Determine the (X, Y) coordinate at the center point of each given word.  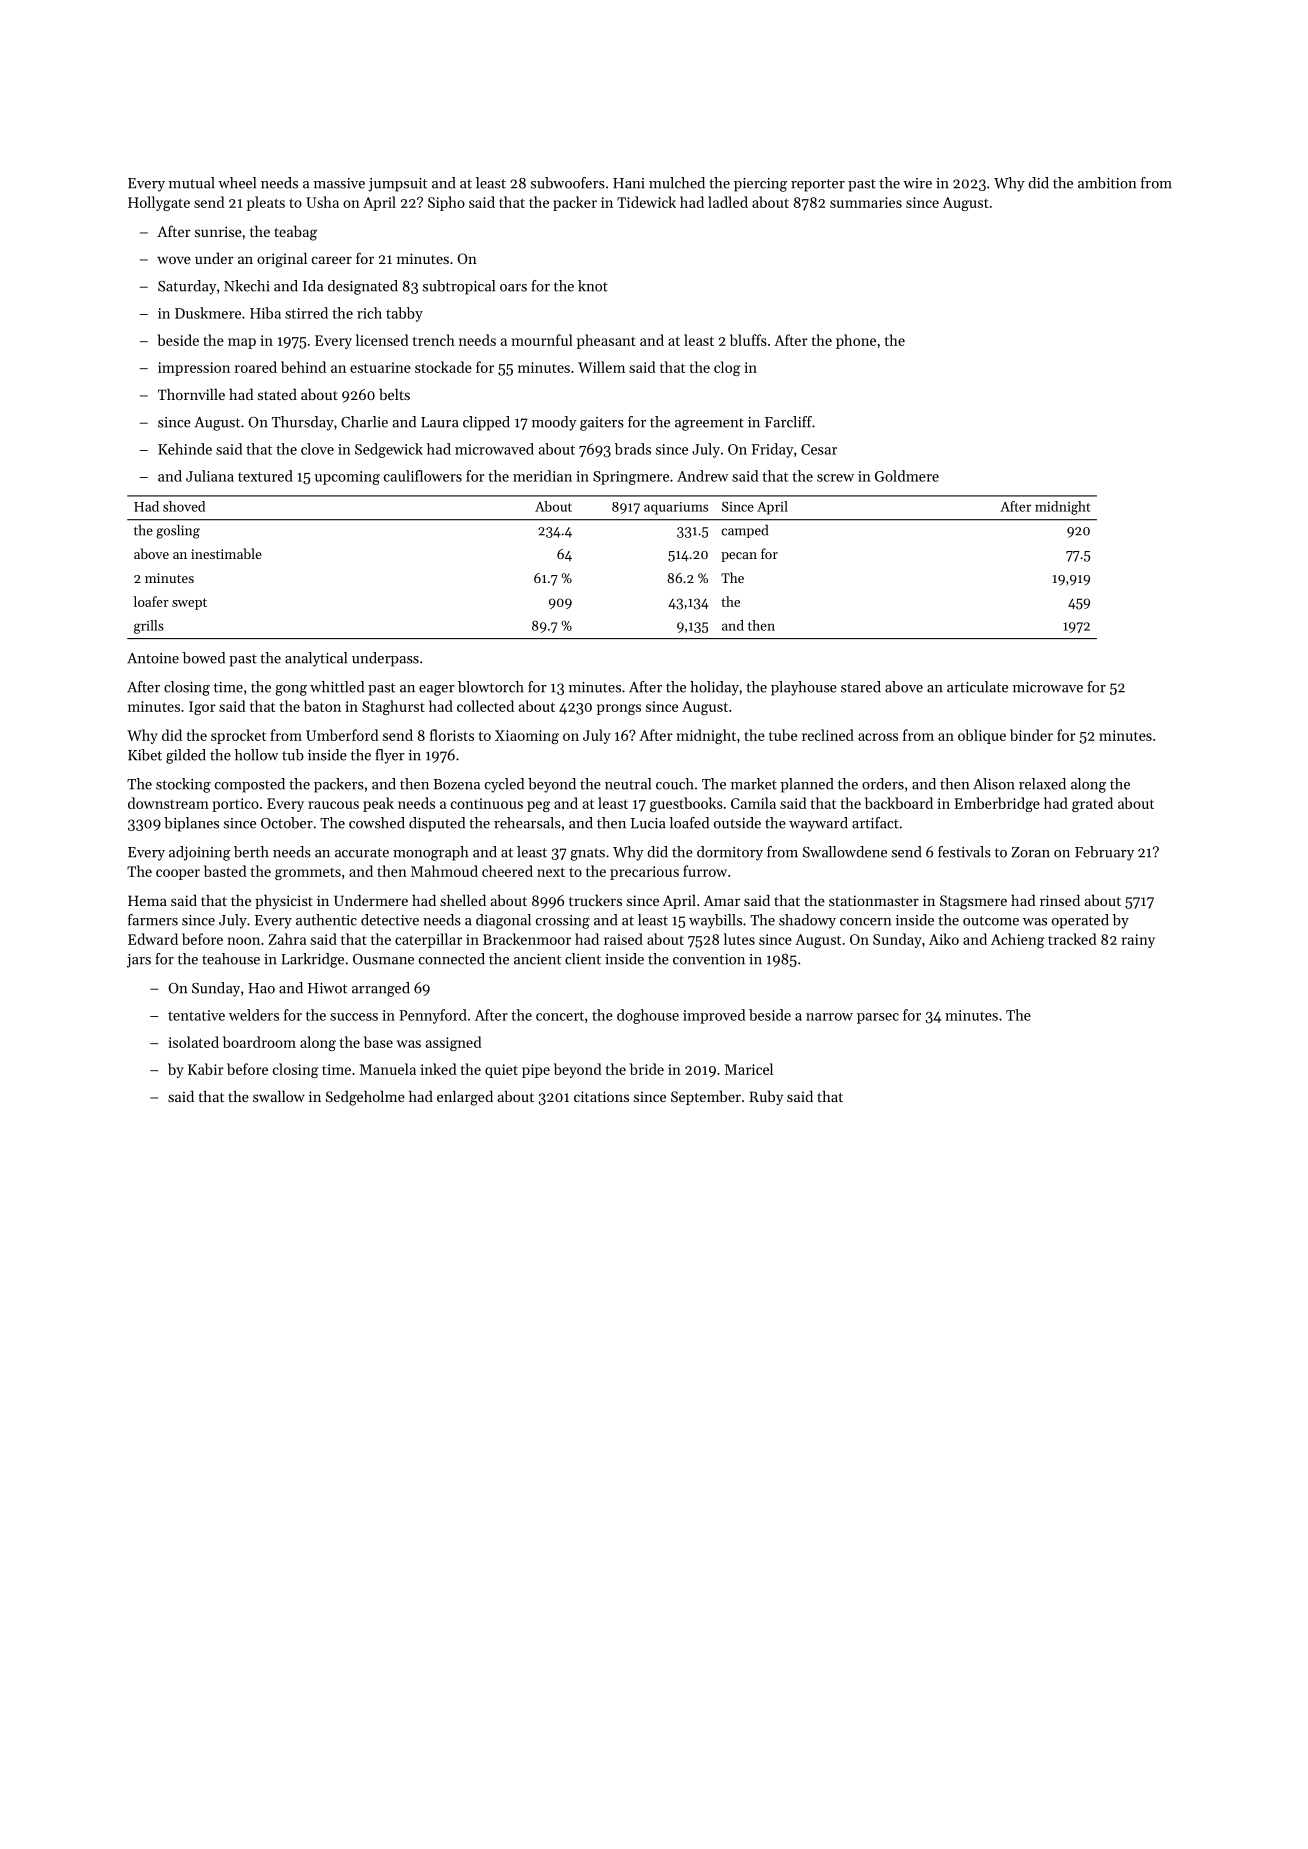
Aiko (944, 939)
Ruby (766, 1098)
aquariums (676, 508)
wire (917, 183)
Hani (629, 183)
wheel (237, 183)
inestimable (226, 553)
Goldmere (907, 476)
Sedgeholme (365, 1098)
